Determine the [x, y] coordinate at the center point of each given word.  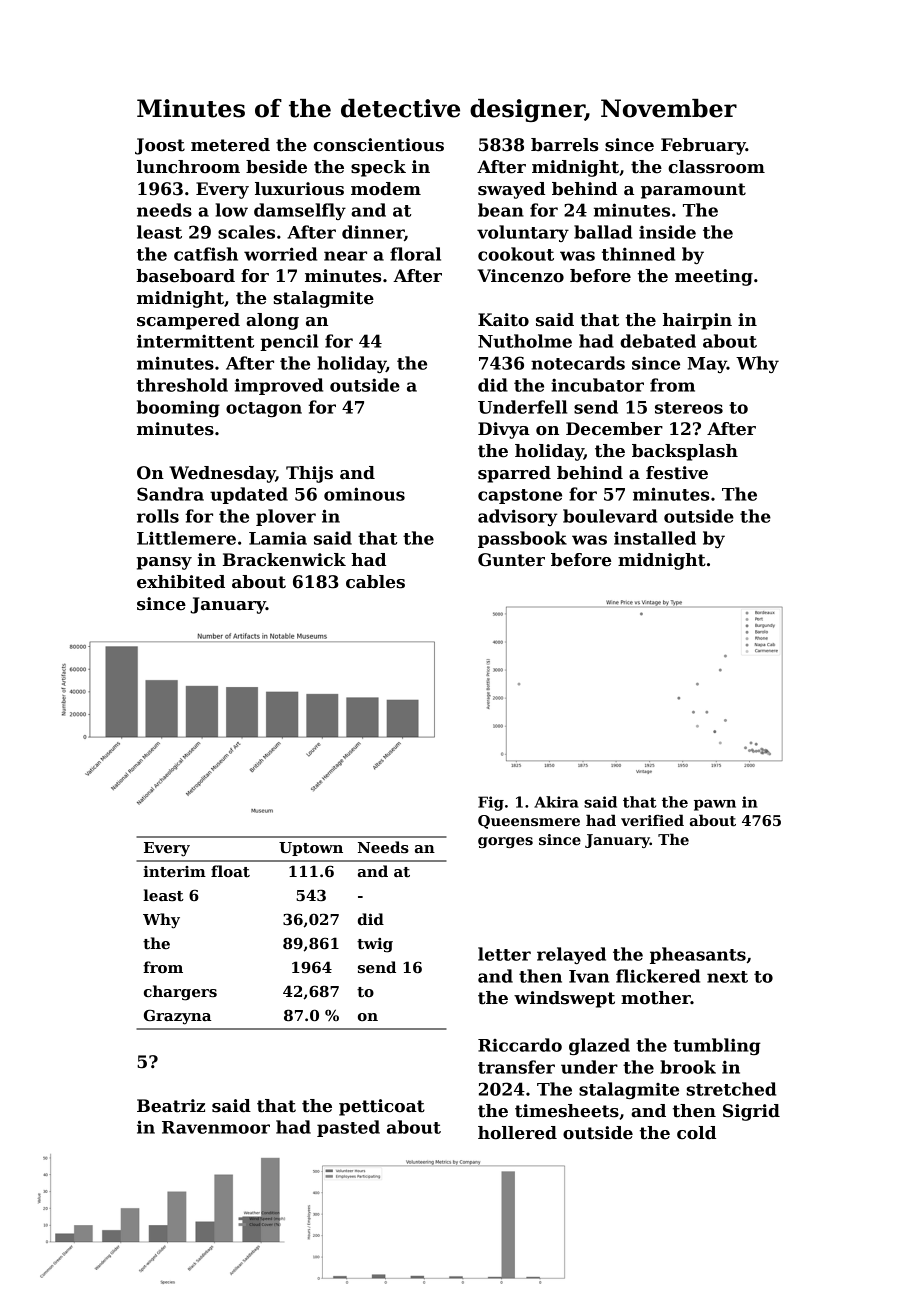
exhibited [181, 582]
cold [696, 1133]
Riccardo [520, 1045]
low [232, 210]
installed [655, 538]
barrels [564, 145]
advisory [518, 517]
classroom [716, 167]
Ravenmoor [216, 1127]
